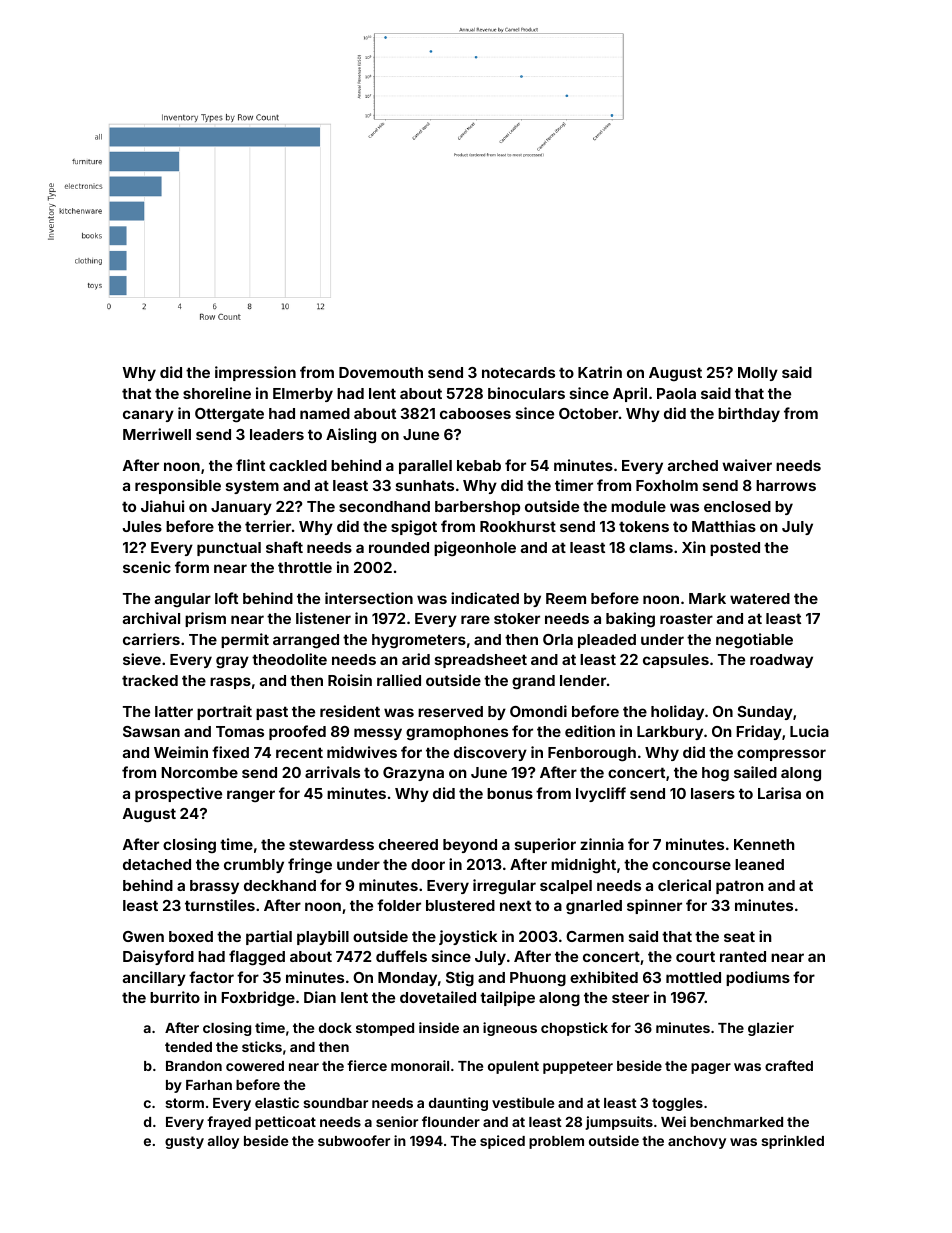 The width and height of the screenshot is (952, 1233). What do you see at coordinates (178, 794) in the screenshot?
I see `prospective` at bounding box center [178, 794].
